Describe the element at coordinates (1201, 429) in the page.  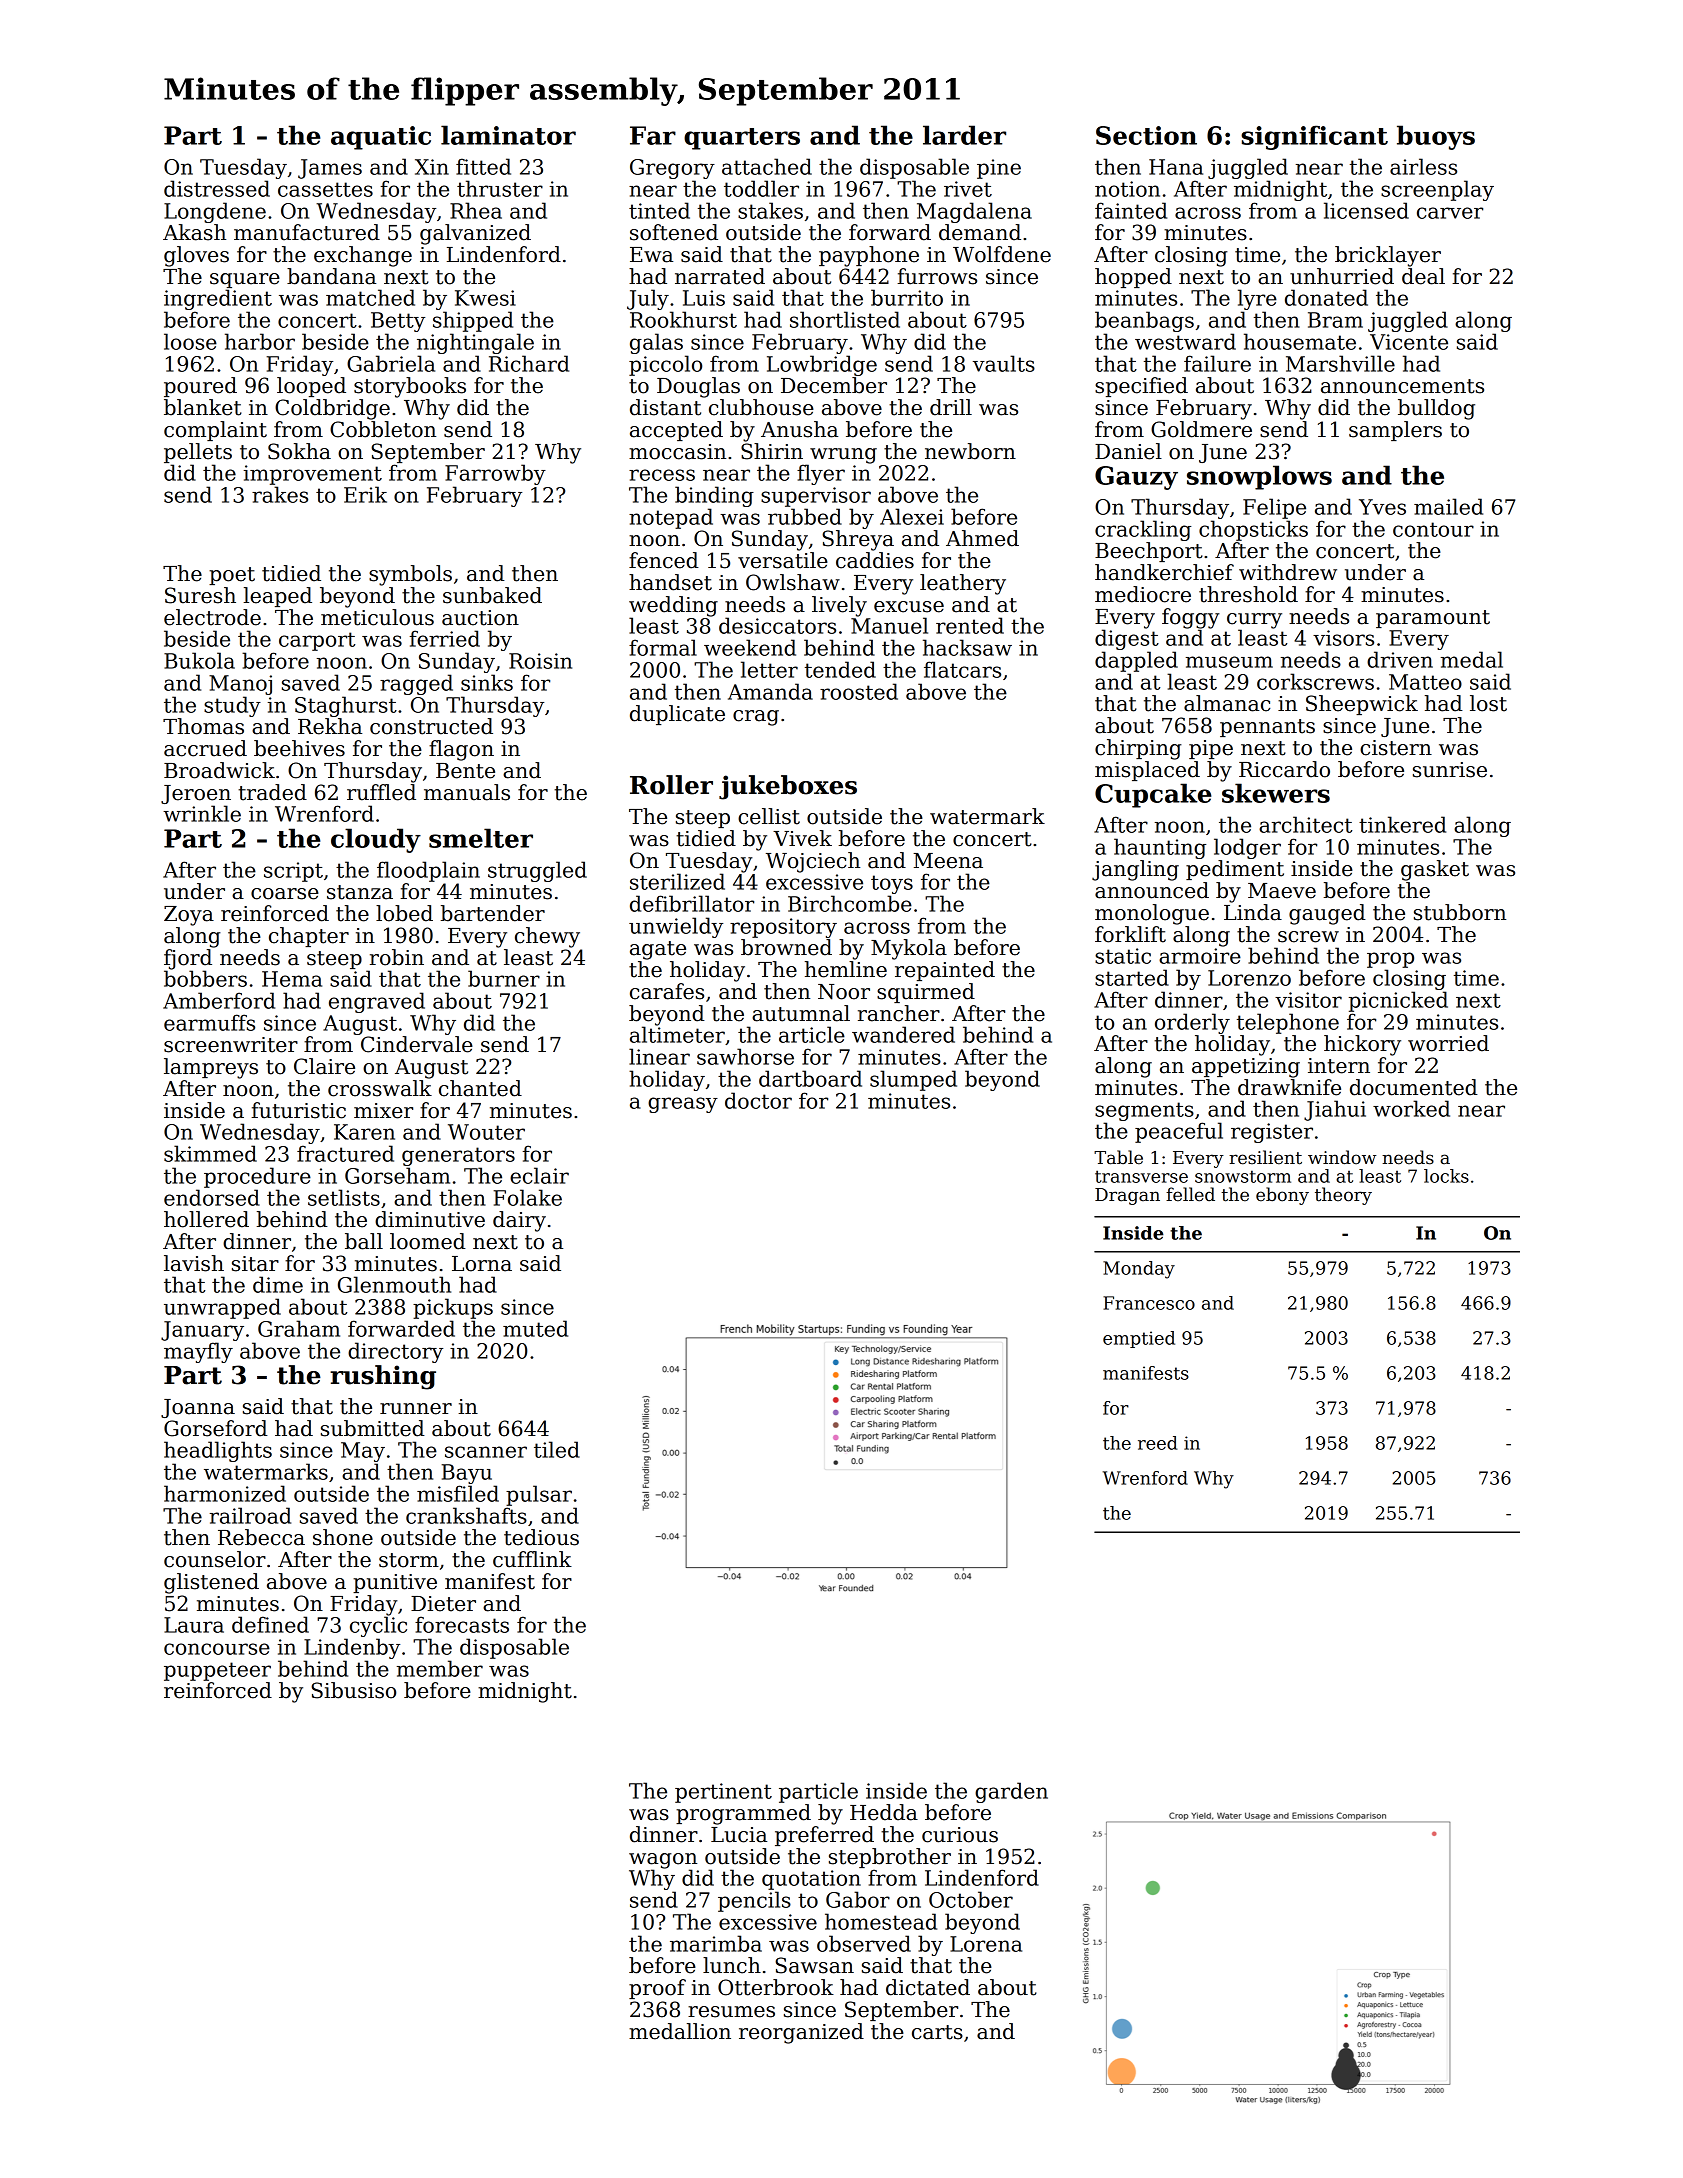
I see `Goldmere` at that location.
